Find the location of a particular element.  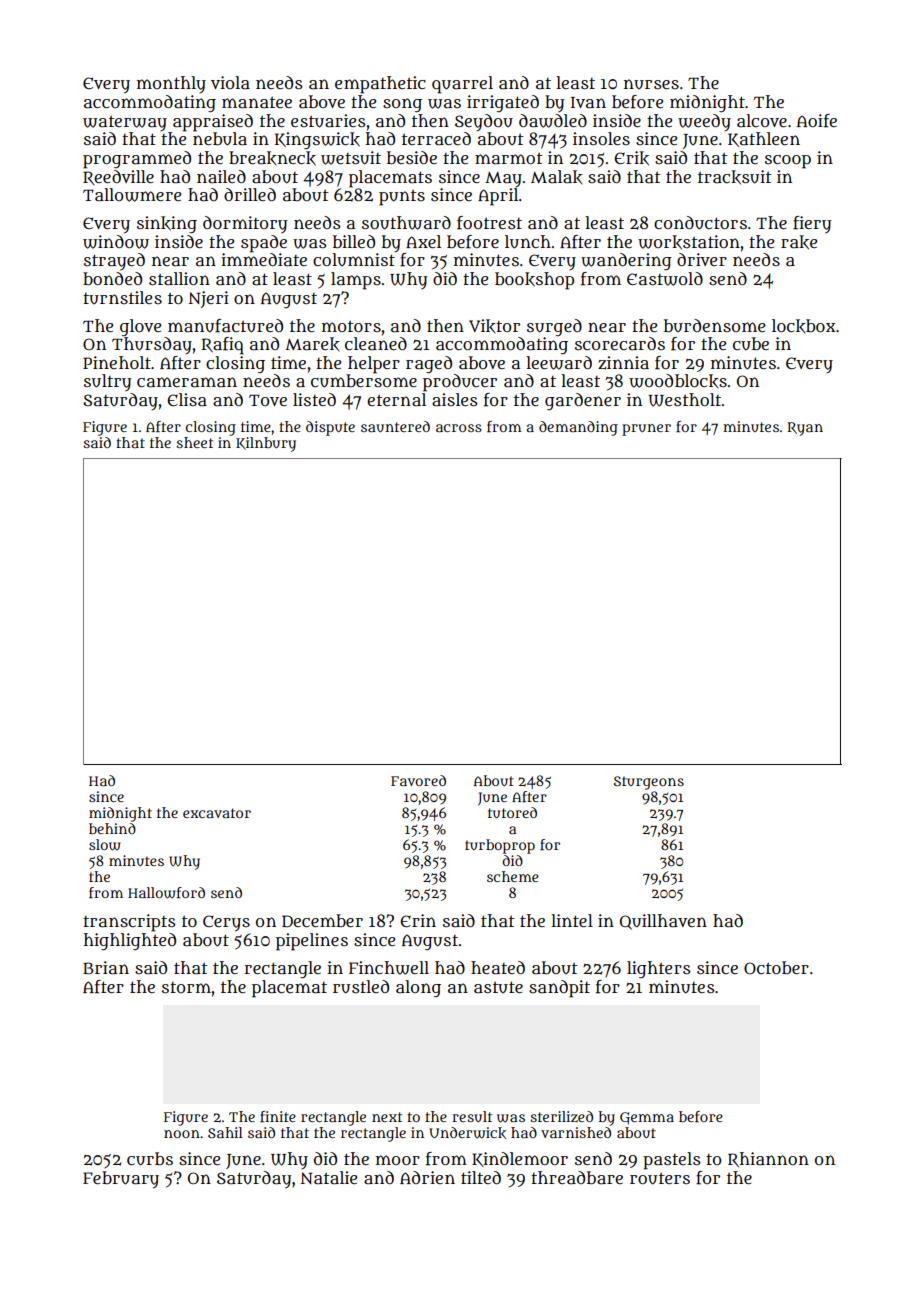

February is located at coordinates (121, 1180).
